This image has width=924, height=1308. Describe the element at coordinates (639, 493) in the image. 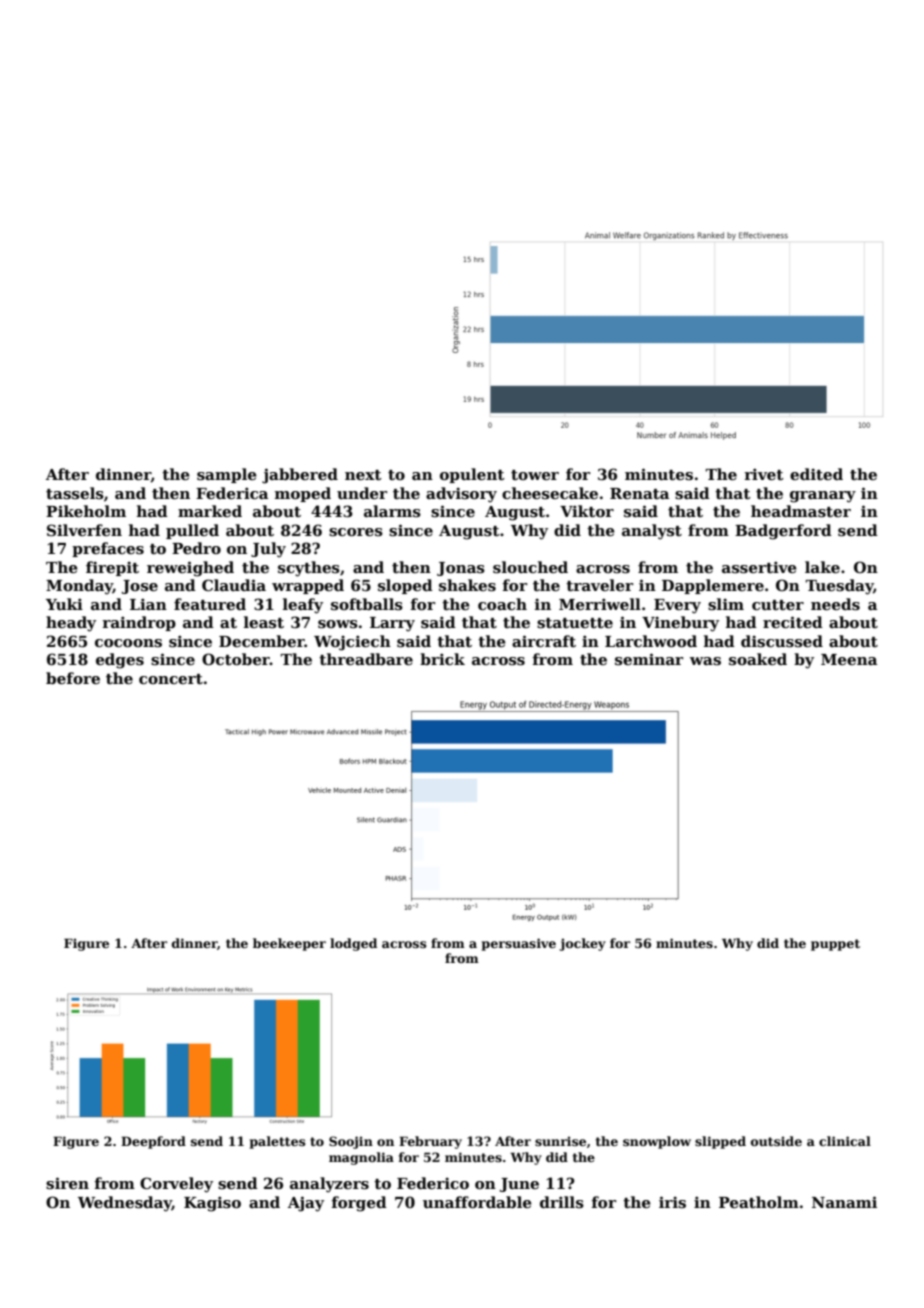

I see `Renata` at that location.
